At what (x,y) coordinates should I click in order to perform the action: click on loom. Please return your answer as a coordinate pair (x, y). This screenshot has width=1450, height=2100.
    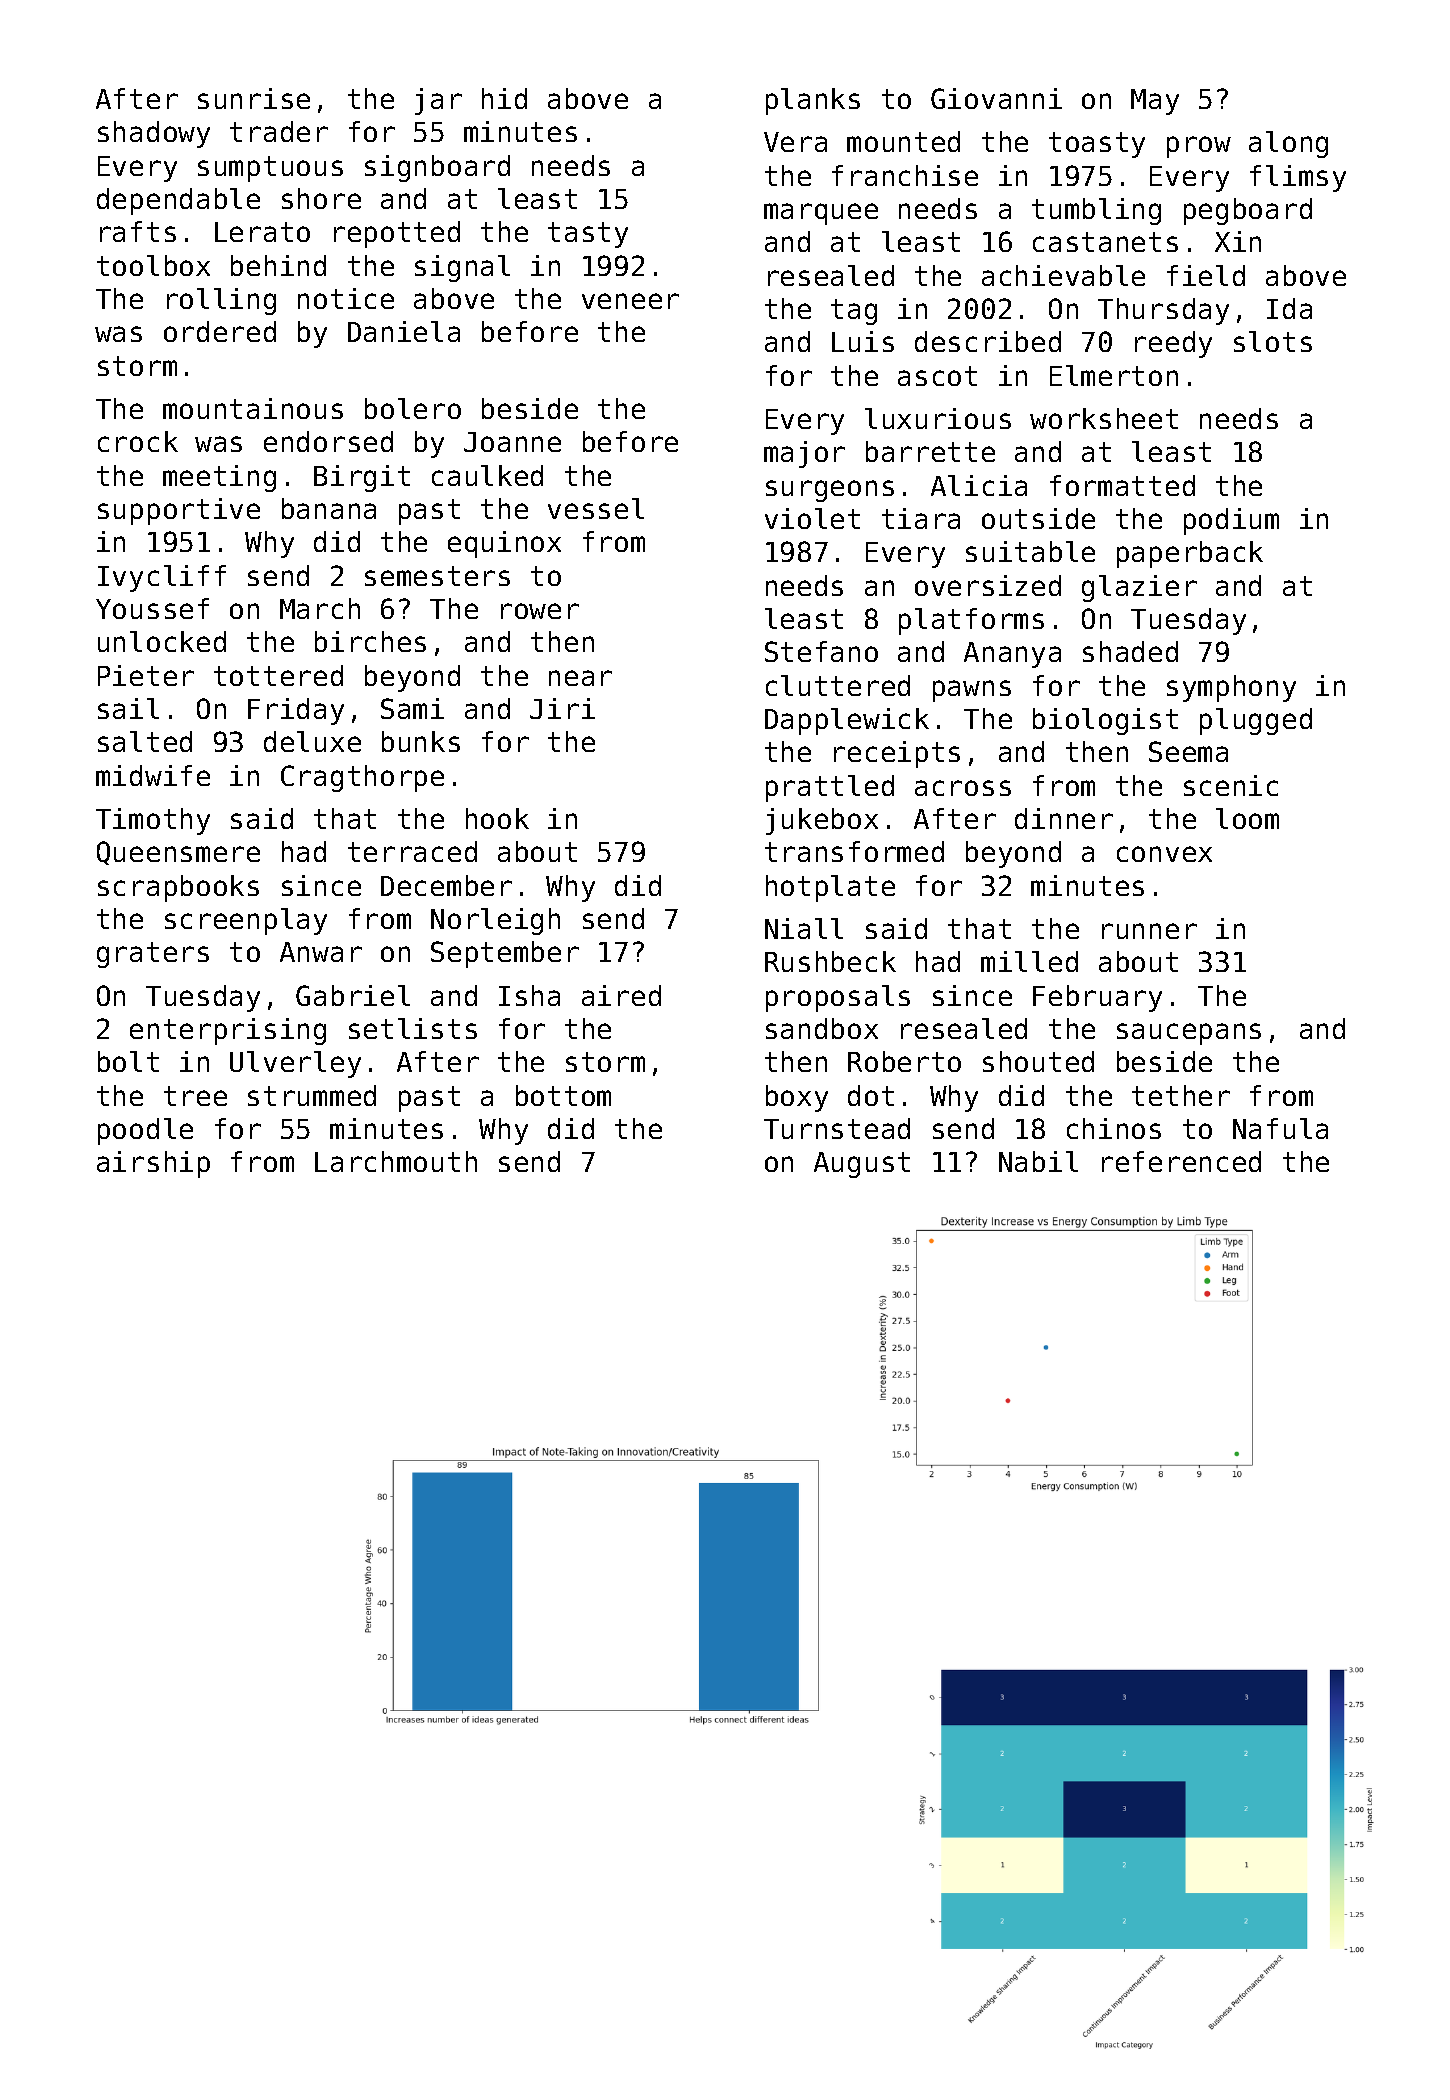
    Looking at the image, I should click on (1247, 818).
